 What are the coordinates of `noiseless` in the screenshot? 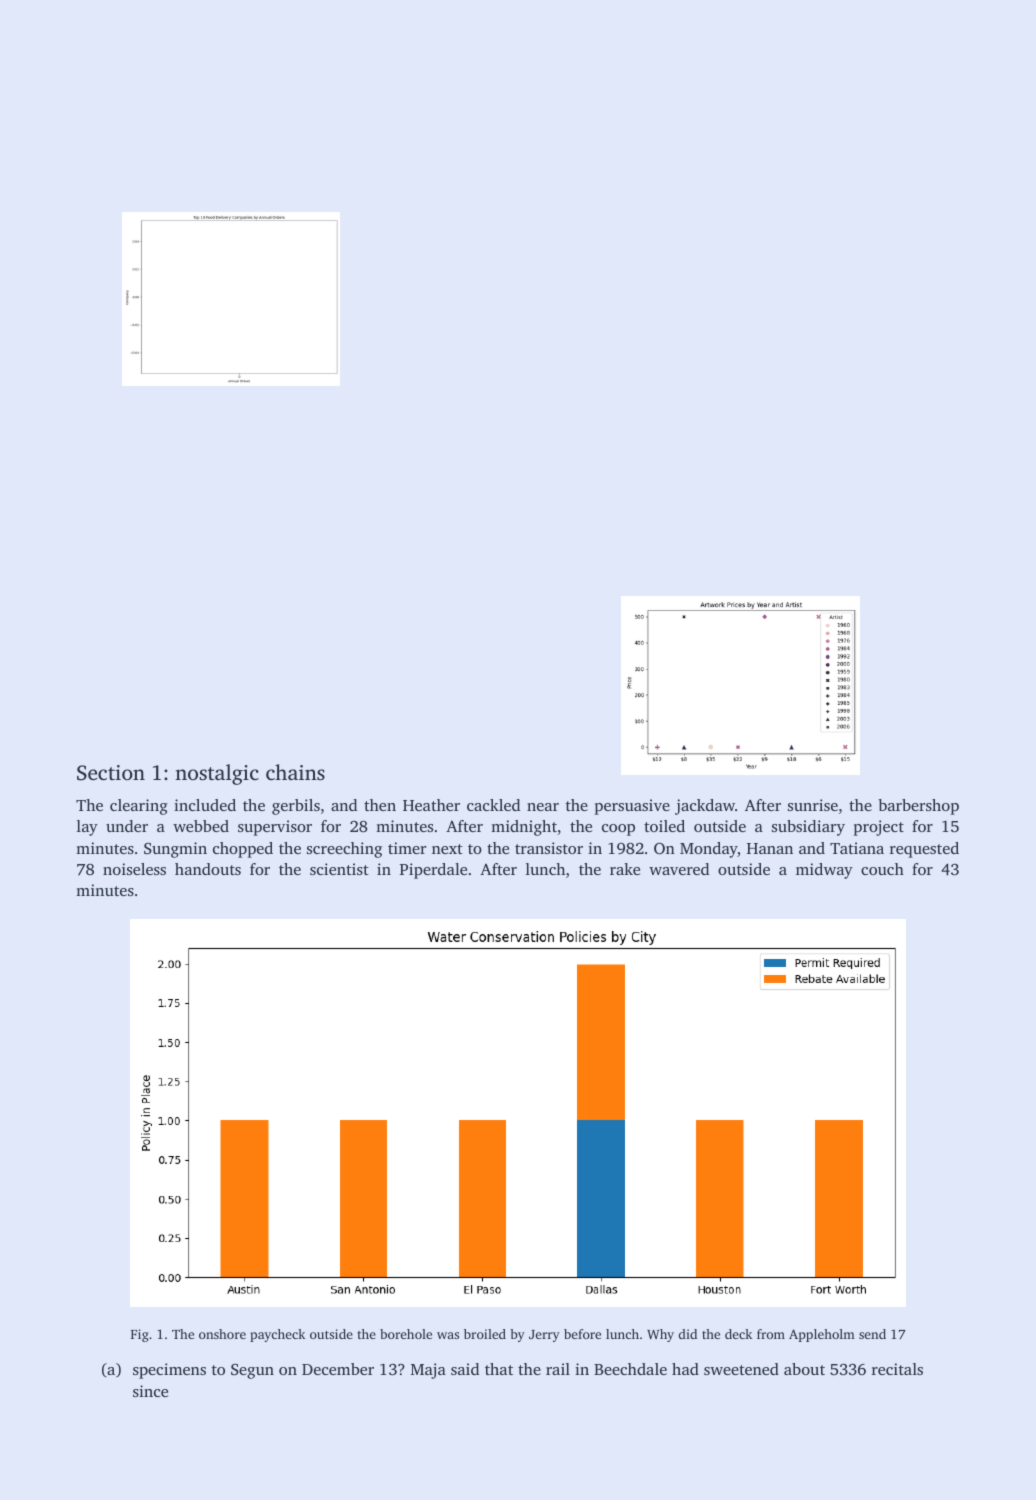 It's located at (134, 869).
